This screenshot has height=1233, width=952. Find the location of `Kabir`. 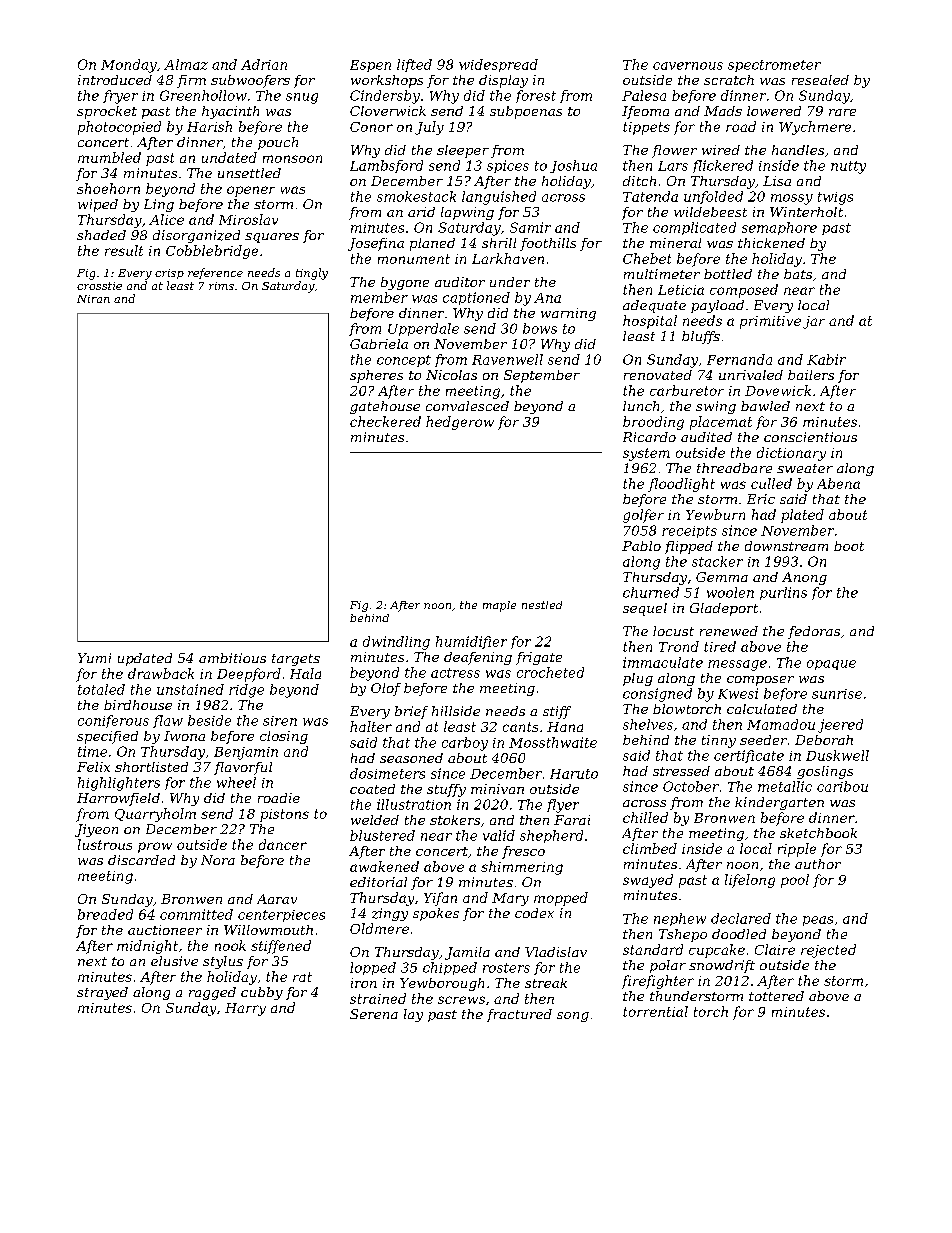

Kabir is located at coordinates (826, 359).
